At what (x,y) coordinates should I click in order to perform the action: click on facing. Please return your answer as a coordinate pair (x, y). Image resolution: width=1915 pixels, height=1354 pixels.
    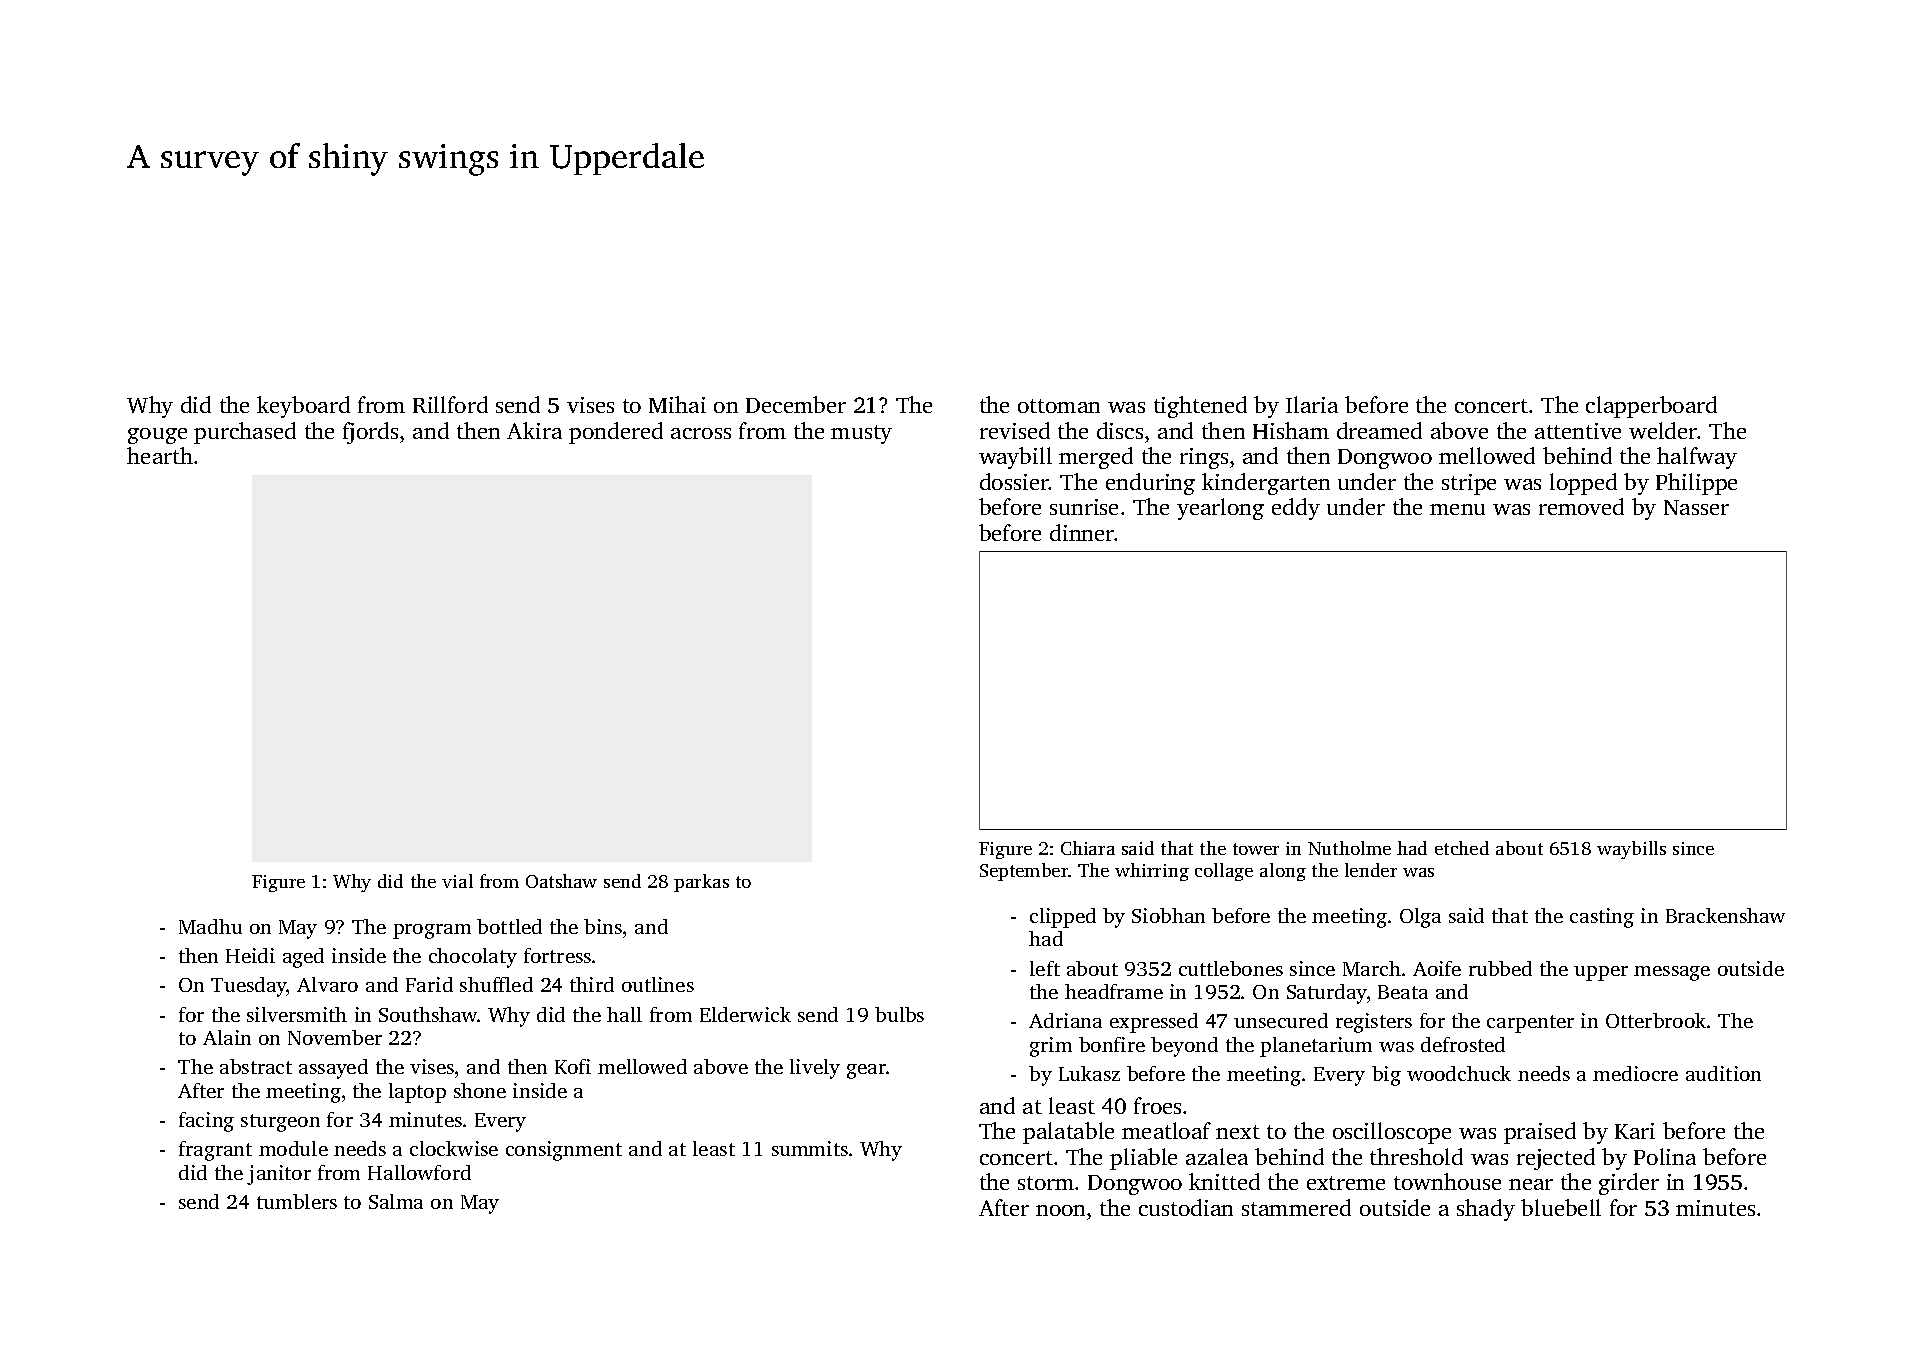
    Looking at the image, I should click on (206, 1122).
